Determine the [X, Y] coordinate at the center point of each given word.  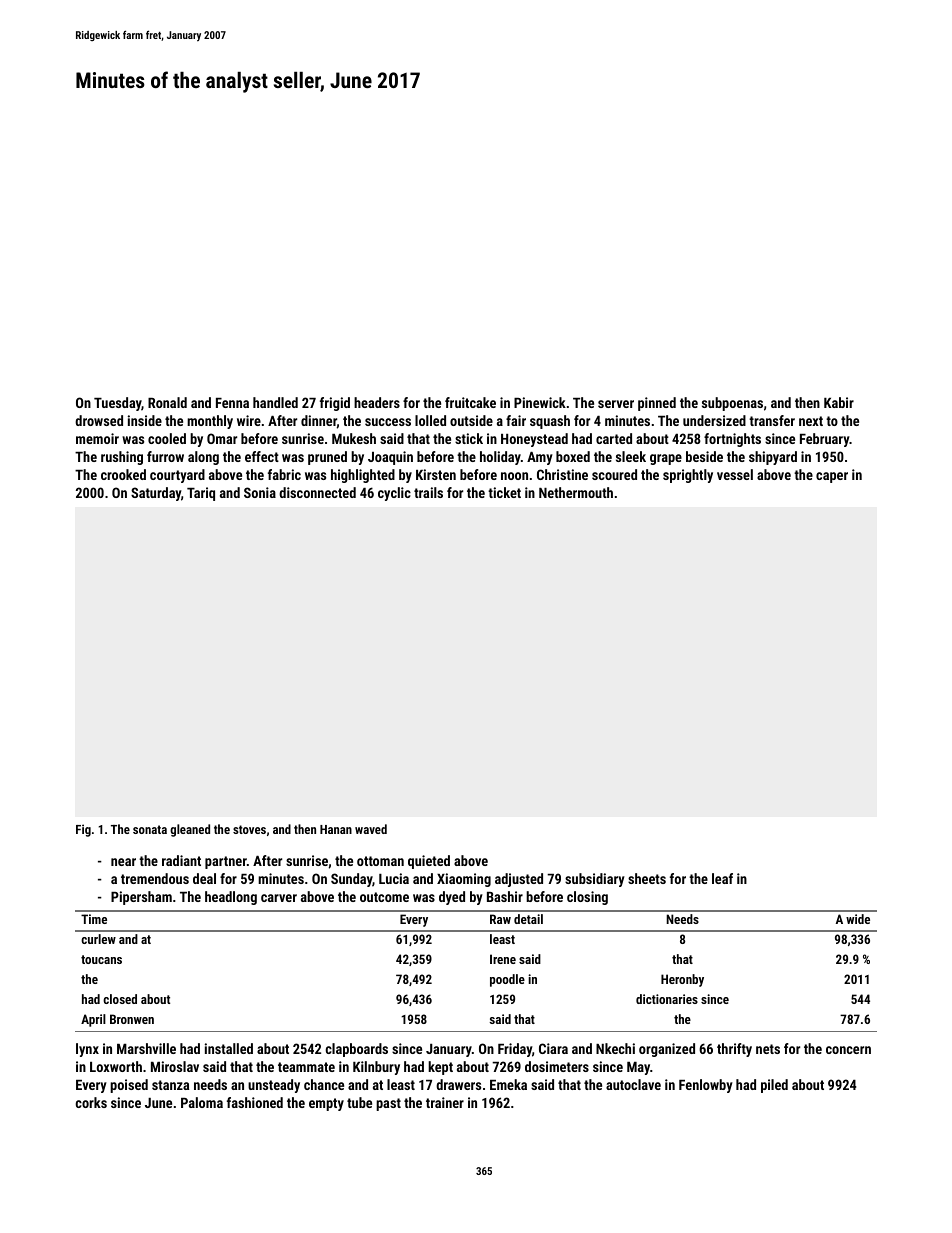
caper [832, 477]
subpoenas [732, 404]
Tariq [201, 494]
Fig [83, 830]
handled [275, 402]
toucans [101, 959]
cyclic [394, 494]
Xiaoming [464, 880]
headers [377, 402]
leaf [722, 878]
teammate [306, 1067]
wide [858, 919]
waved [371, 829]
